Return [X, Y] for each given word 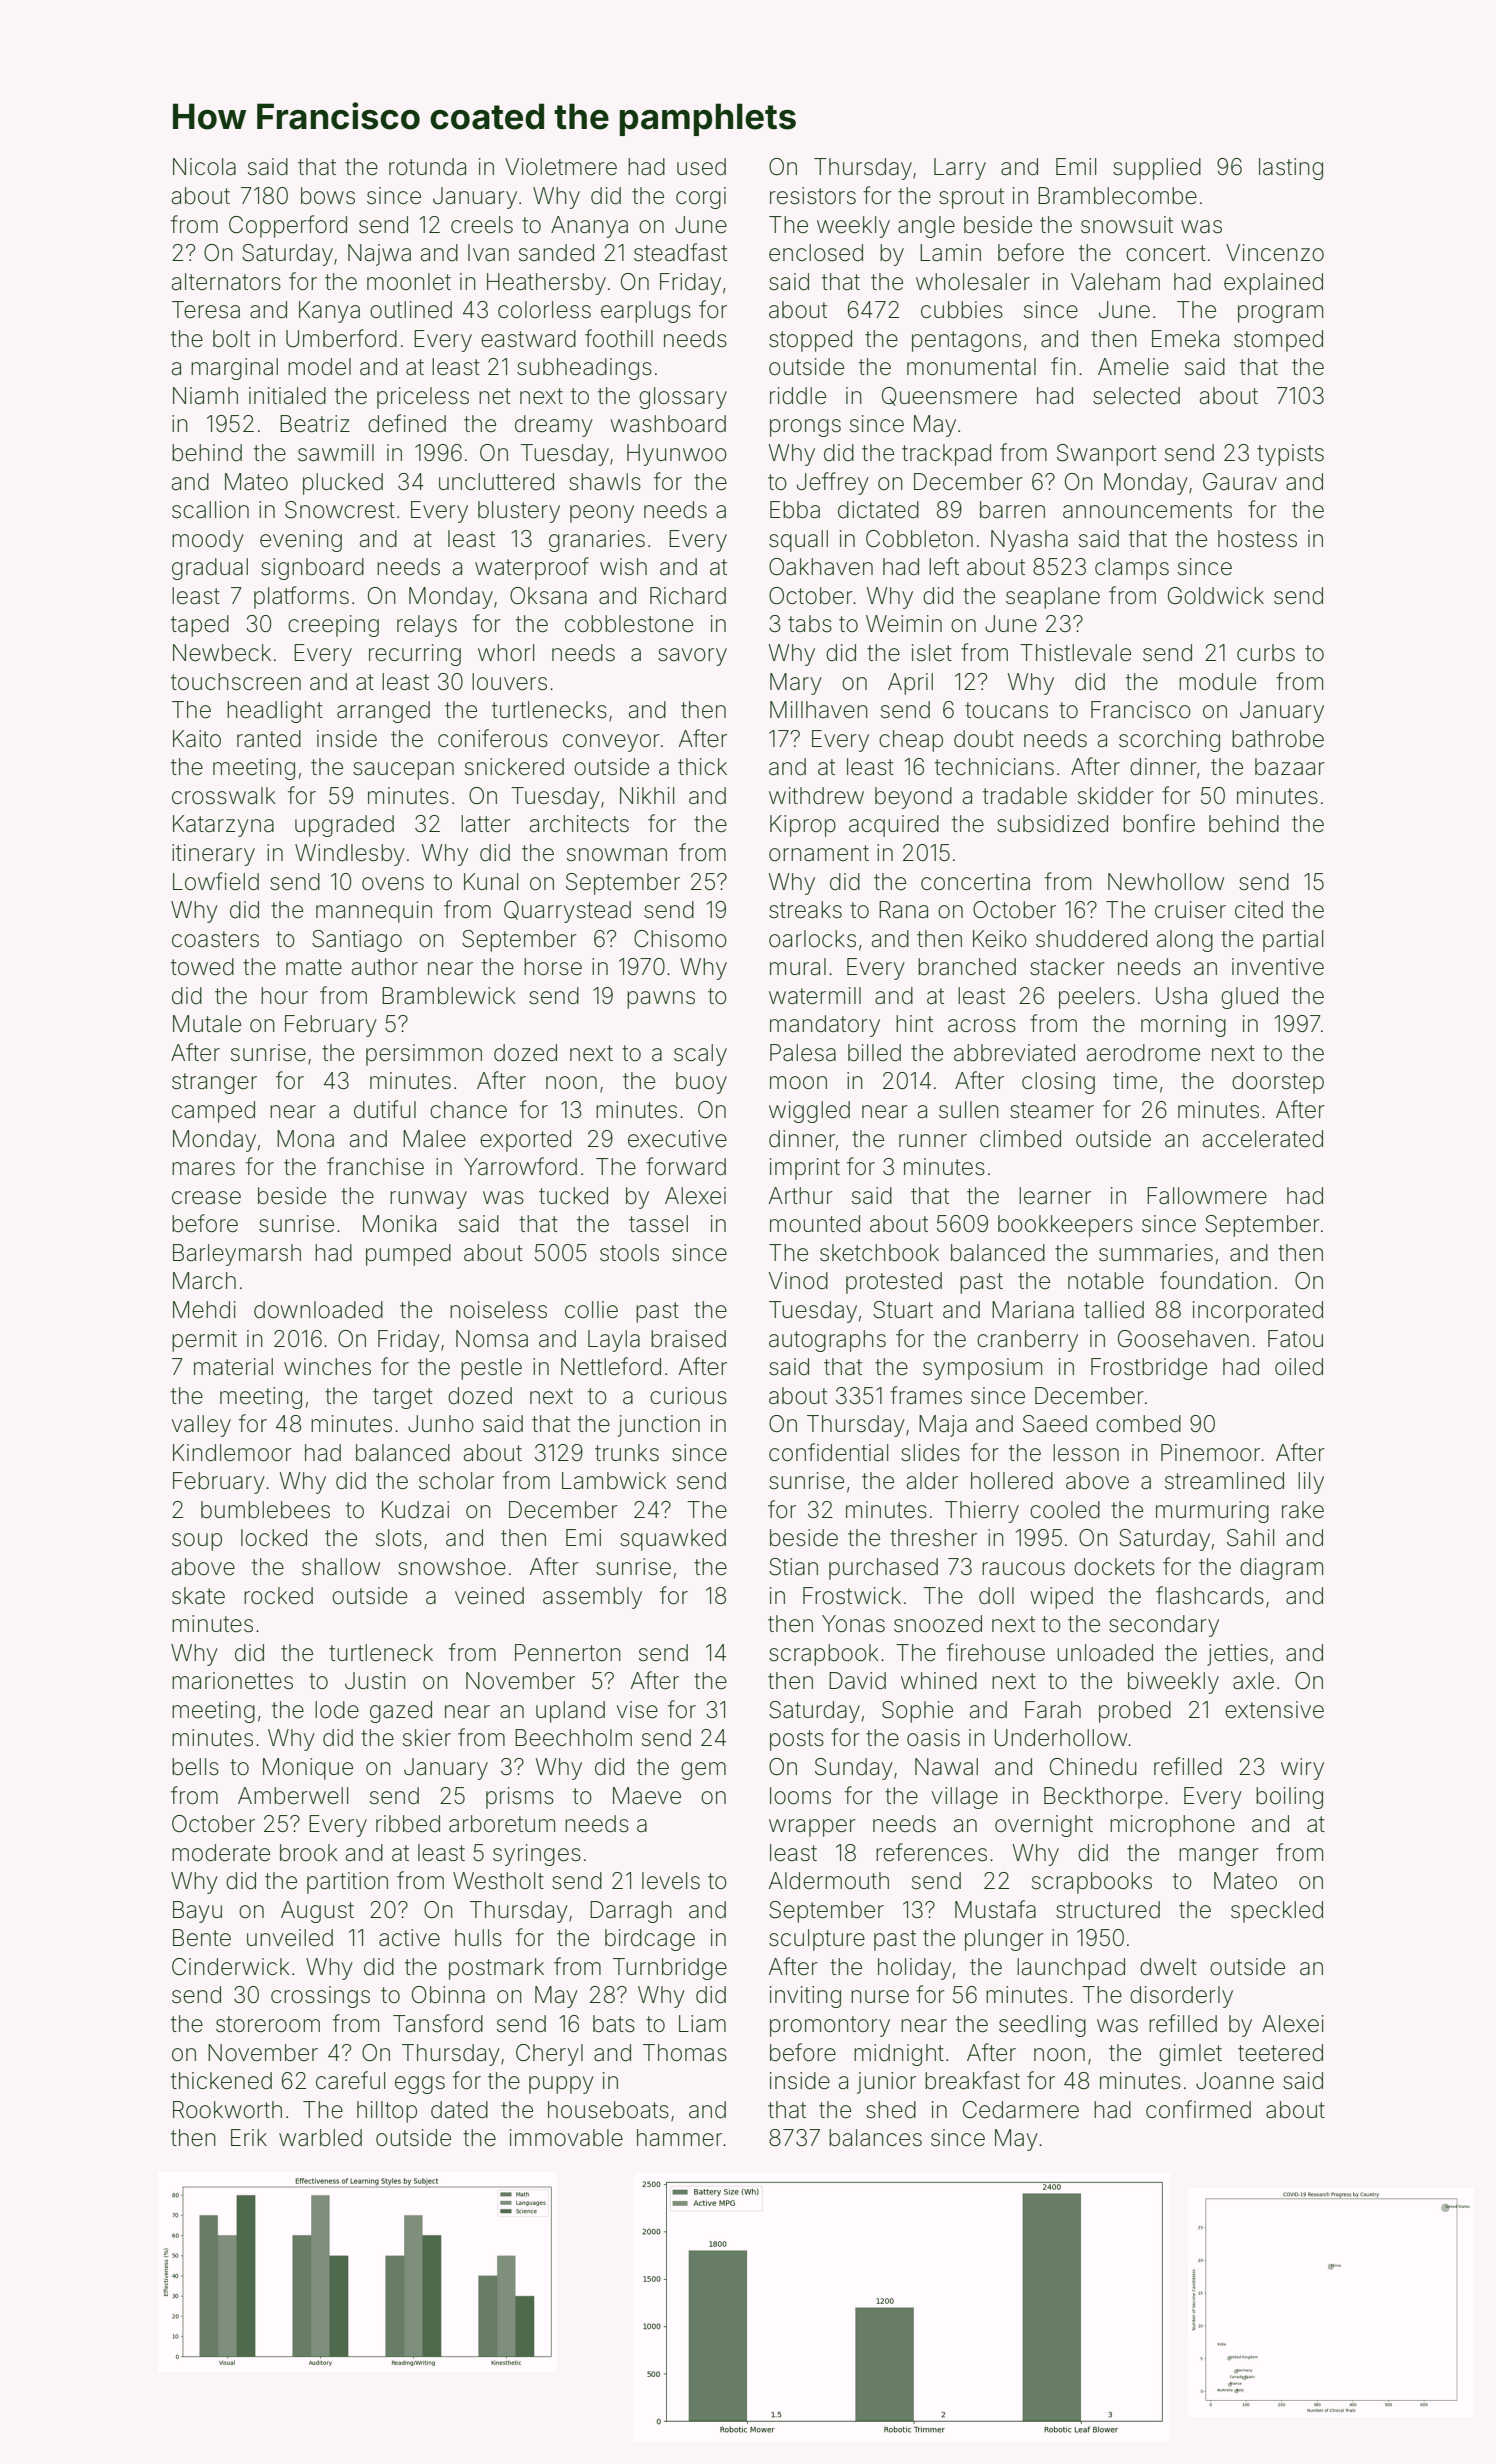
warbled [320, 2138]
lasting [1291, 169]
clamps [1132, 569]
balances [875, 2138]
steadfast [680, 252]
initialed [287, 396]
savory [692, 657]
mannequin [374, 912]
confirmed [1198, 2109]
